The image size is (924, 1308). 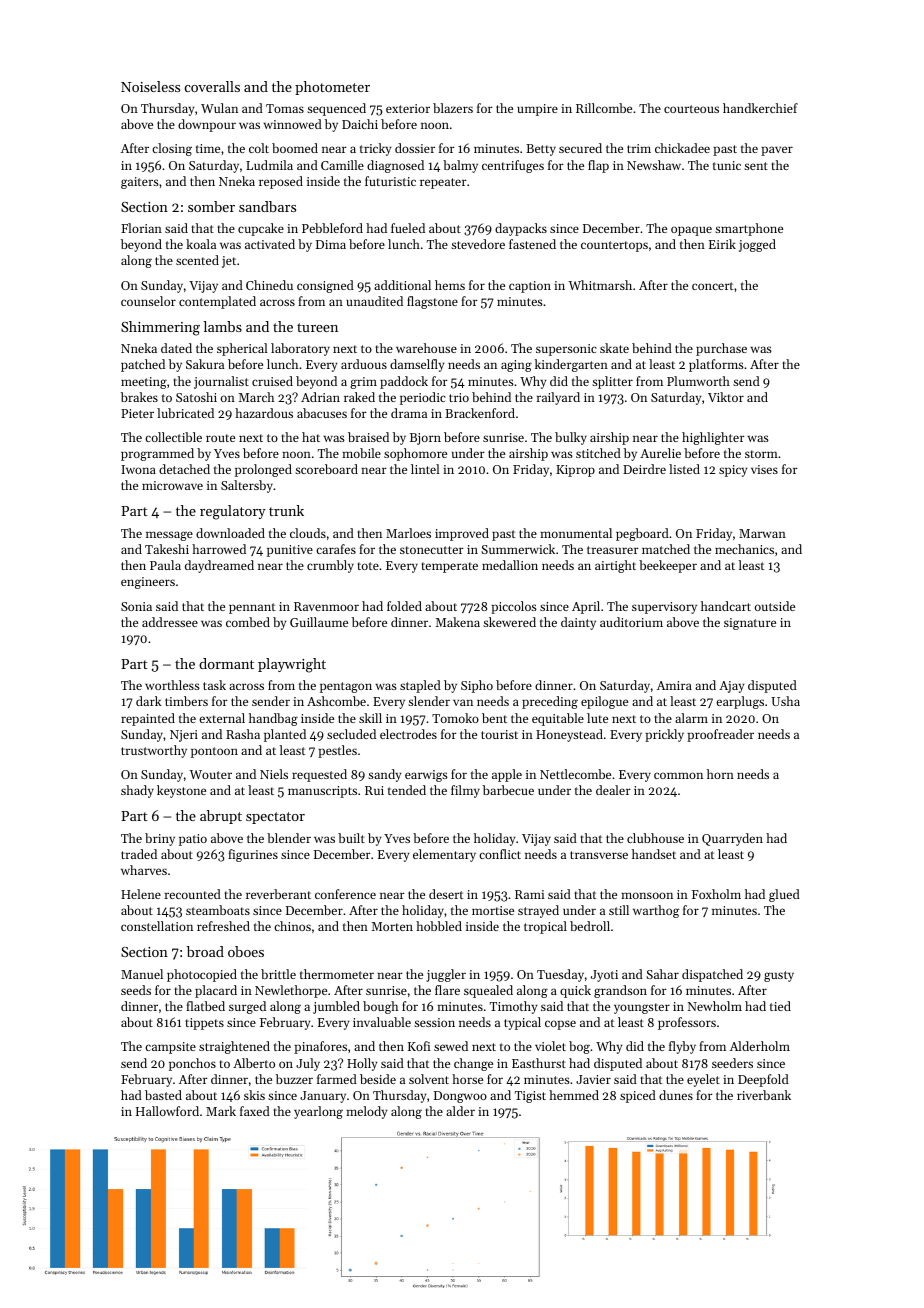 What do you see at coordinates (337, 751) in the image?
I see `pestles` at bounding box center [337, 751].
